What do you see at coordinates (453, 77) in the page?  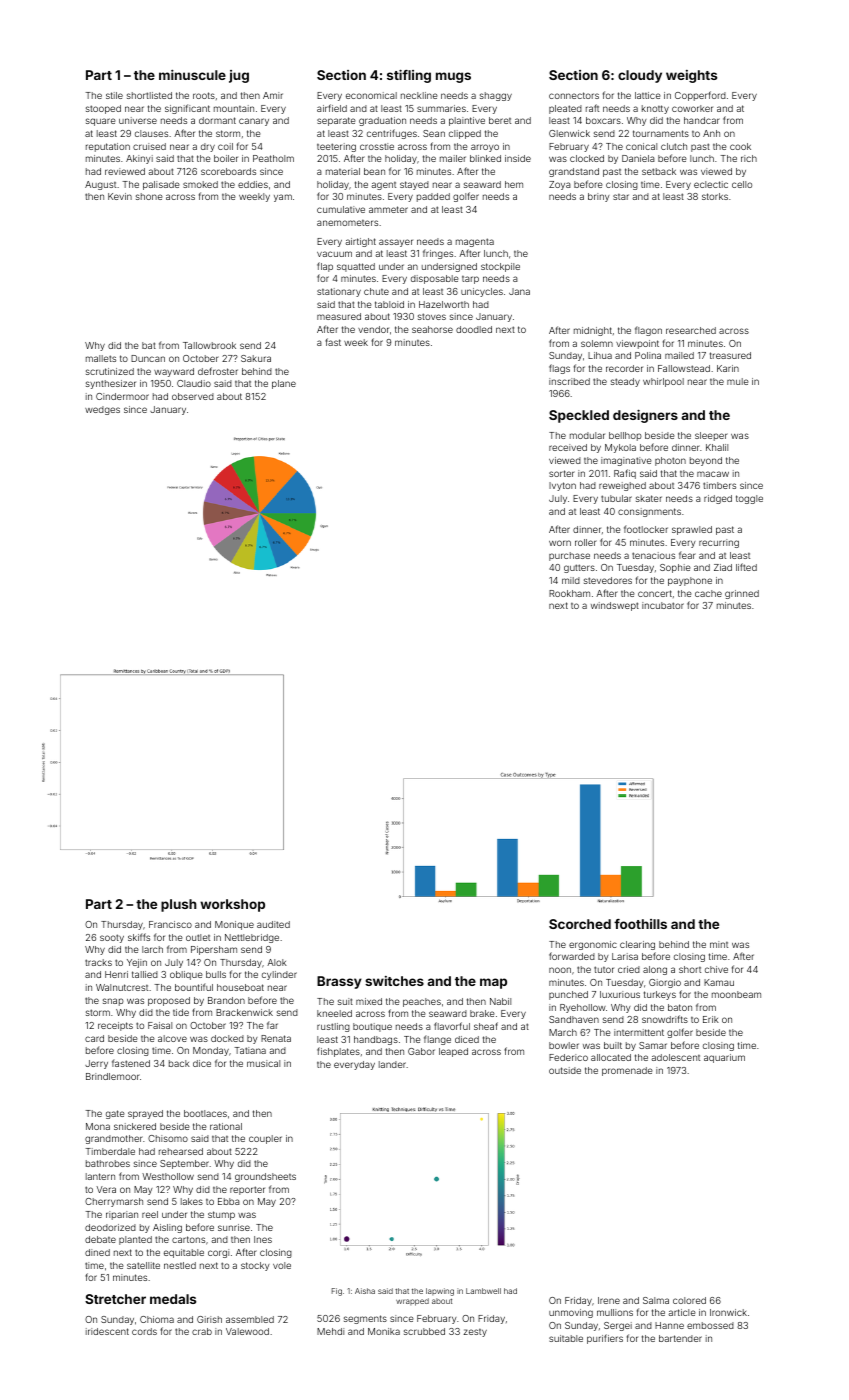 I see `mugs` at bounding box center [453, 77].
